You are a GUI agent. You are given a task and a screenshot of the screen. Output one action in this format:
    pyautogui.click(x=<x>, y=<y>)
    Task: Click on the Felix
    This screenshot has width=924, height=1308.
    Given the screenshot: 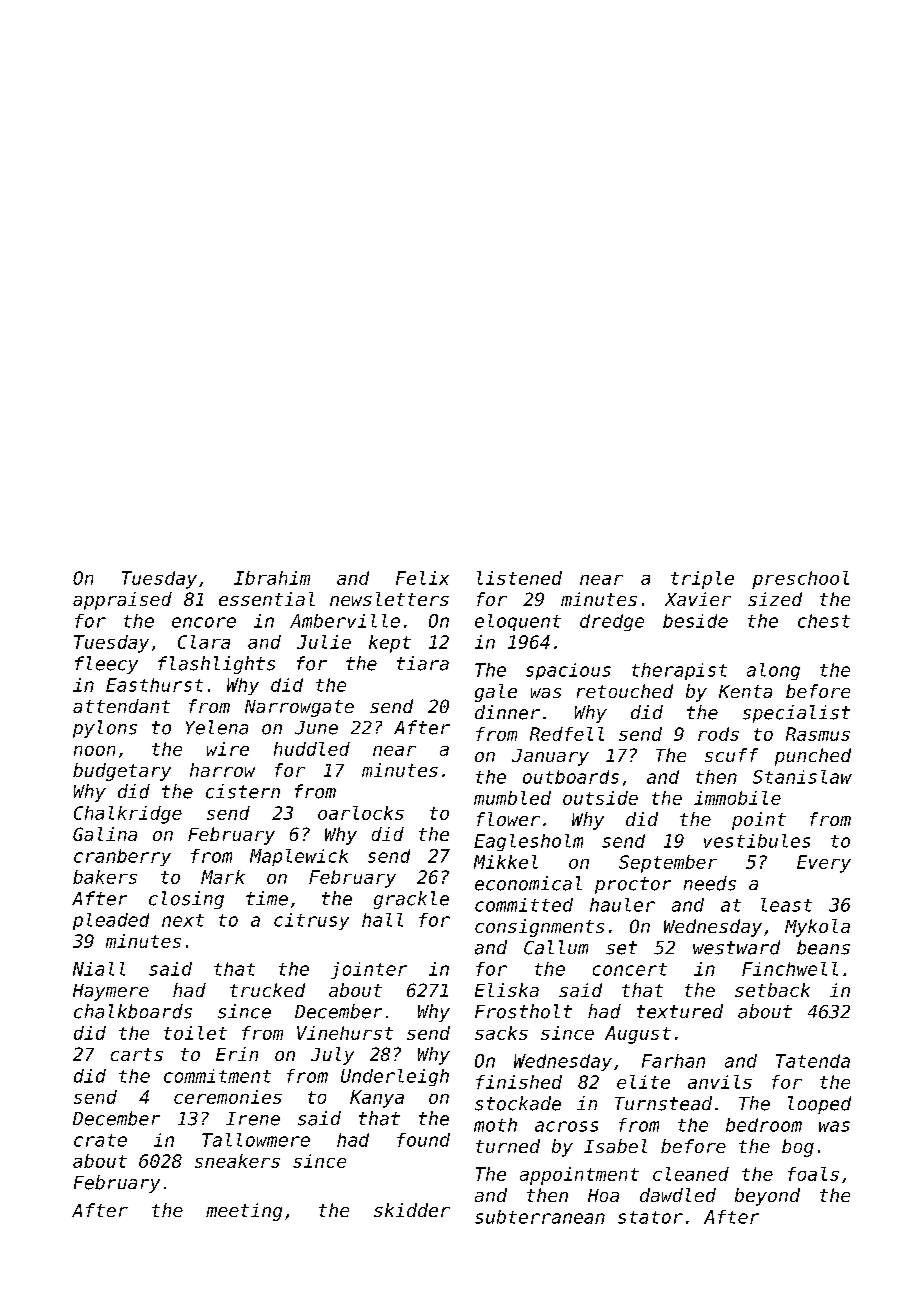 What is the action you would take?
    pyautogui.click(x=422, y=578)
